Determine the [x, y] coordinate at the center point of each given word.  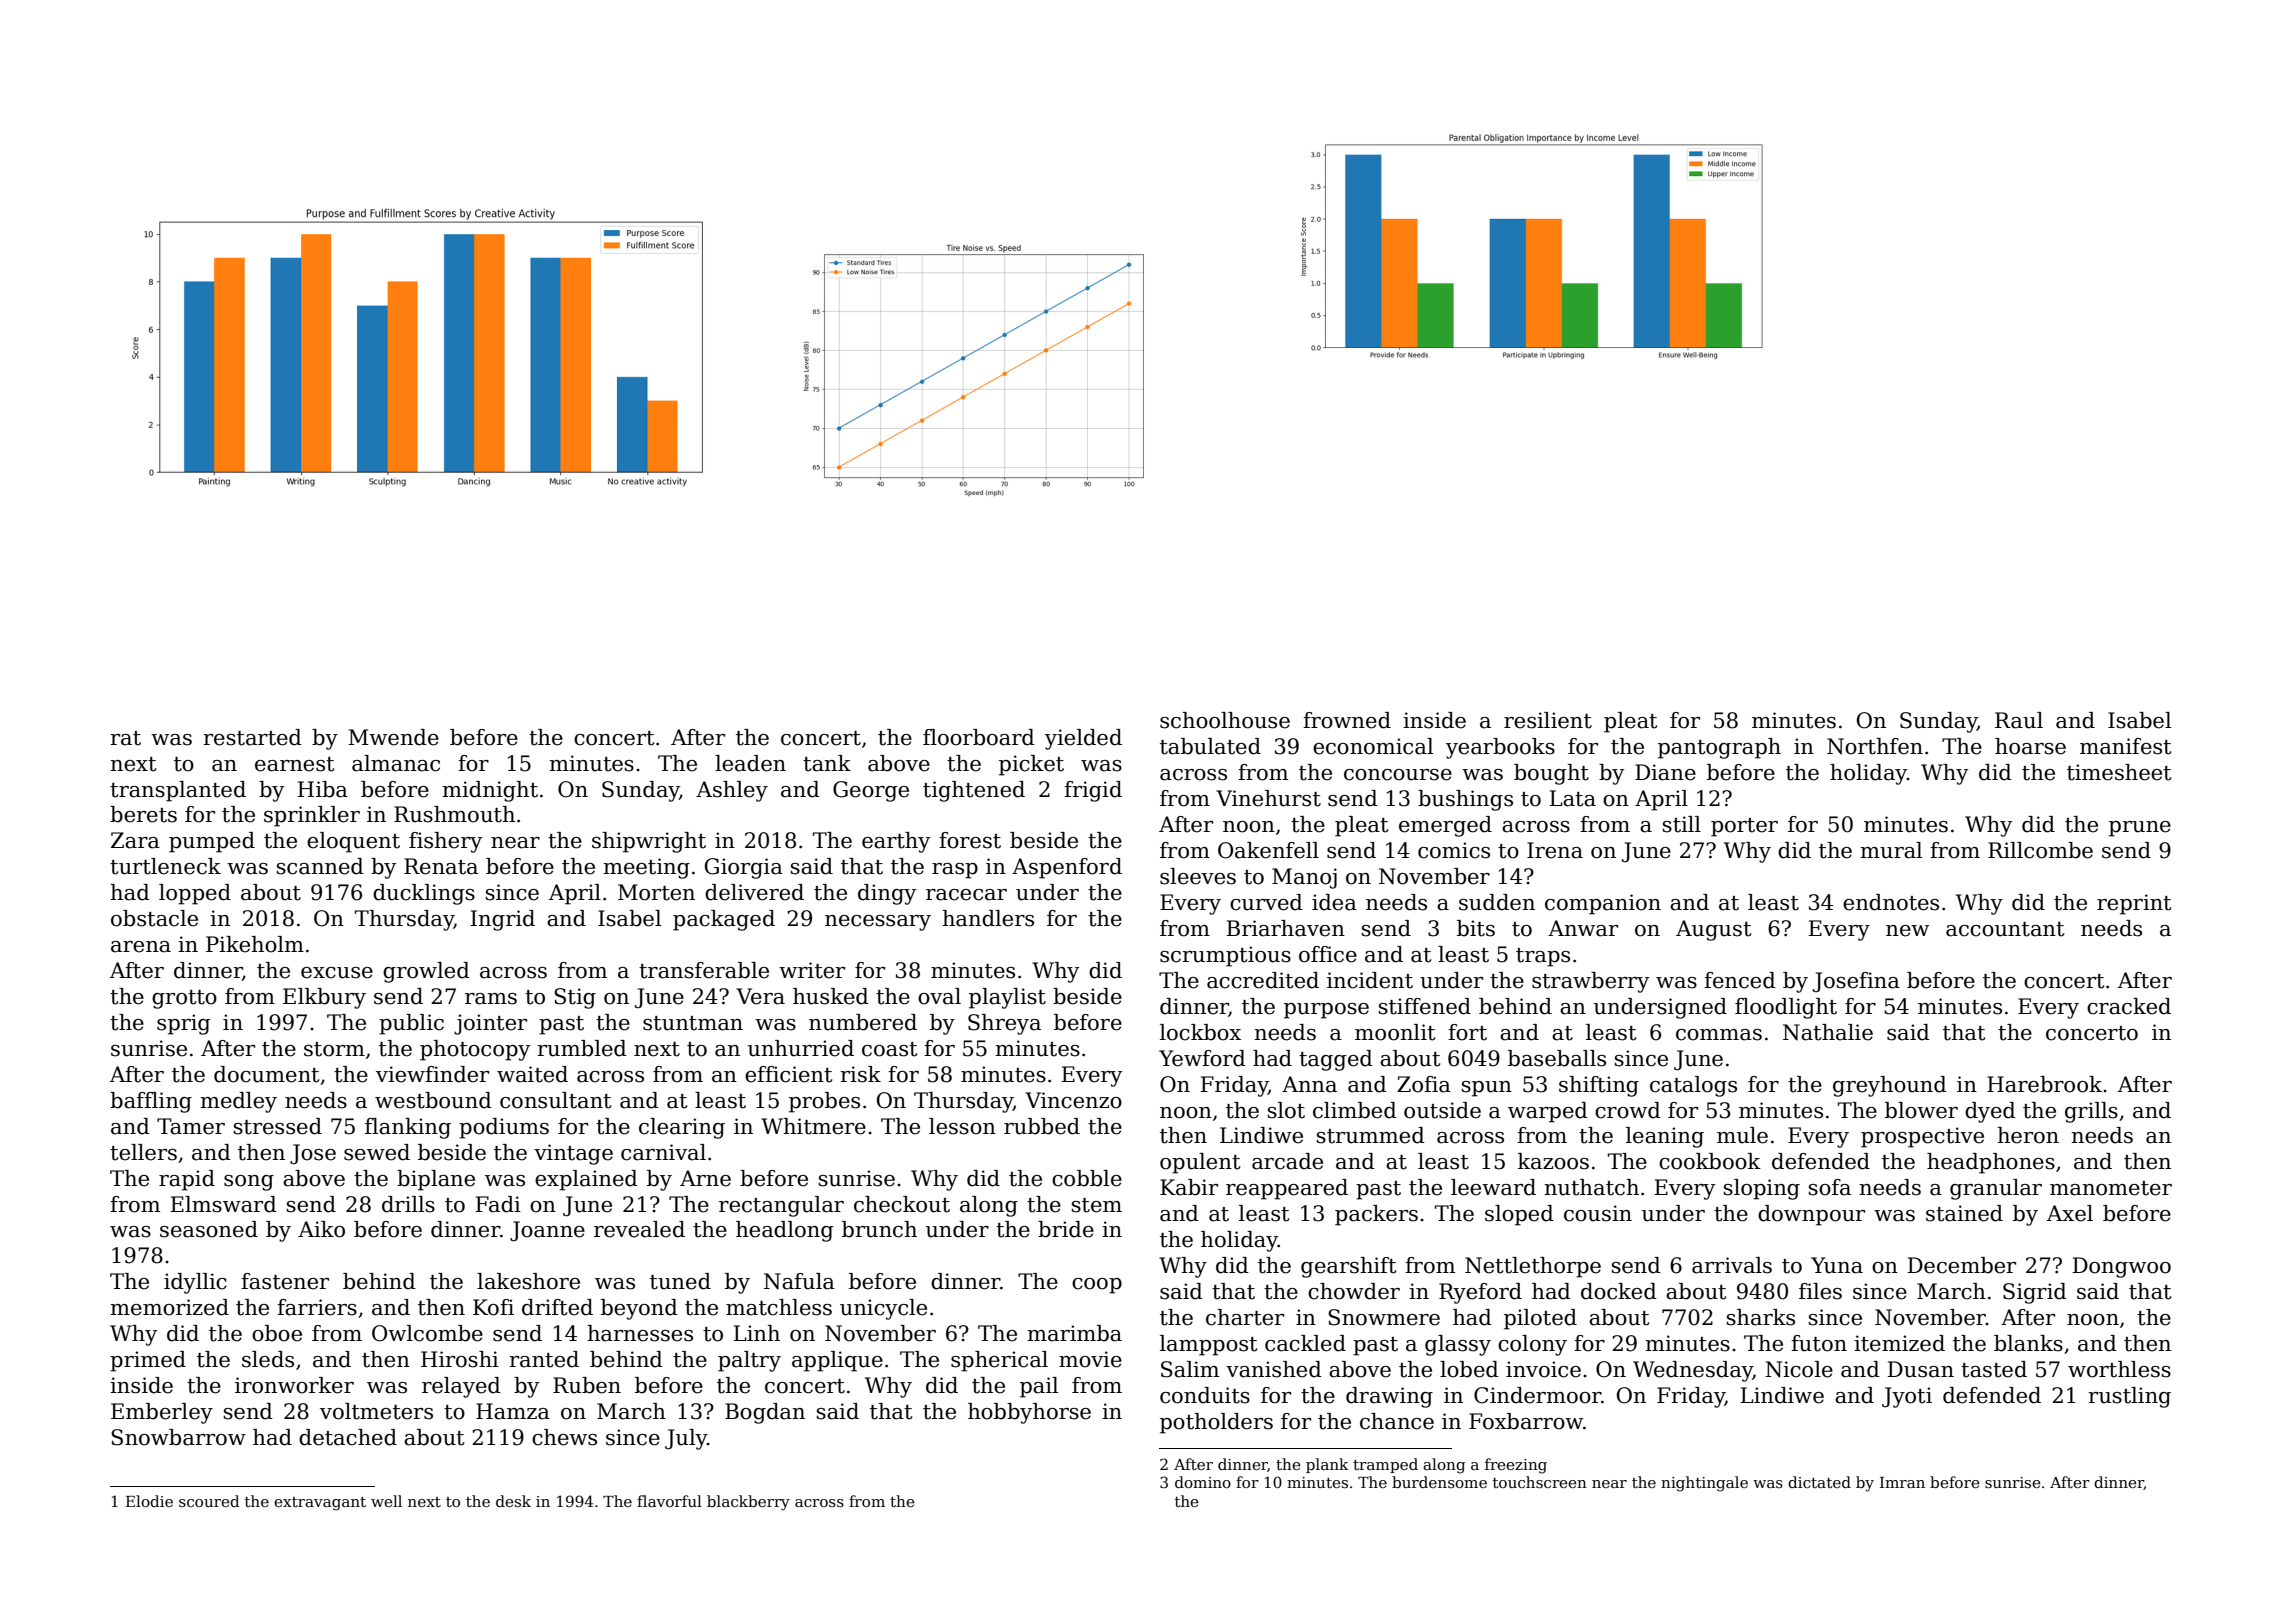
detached [348, 1437]
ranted [544, 1359]
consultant [555, 1100]
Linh [756, 1333]
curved [1266, 902]
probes [824, 1102]
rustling [2129, 1397]
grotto [184, 999]
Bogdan [765, 1413]
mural [1891, 850]
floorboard [979, 737]
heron [2028, 1135]
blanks [2028, 1343]
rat [125, 738]
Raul [2019, 720]
